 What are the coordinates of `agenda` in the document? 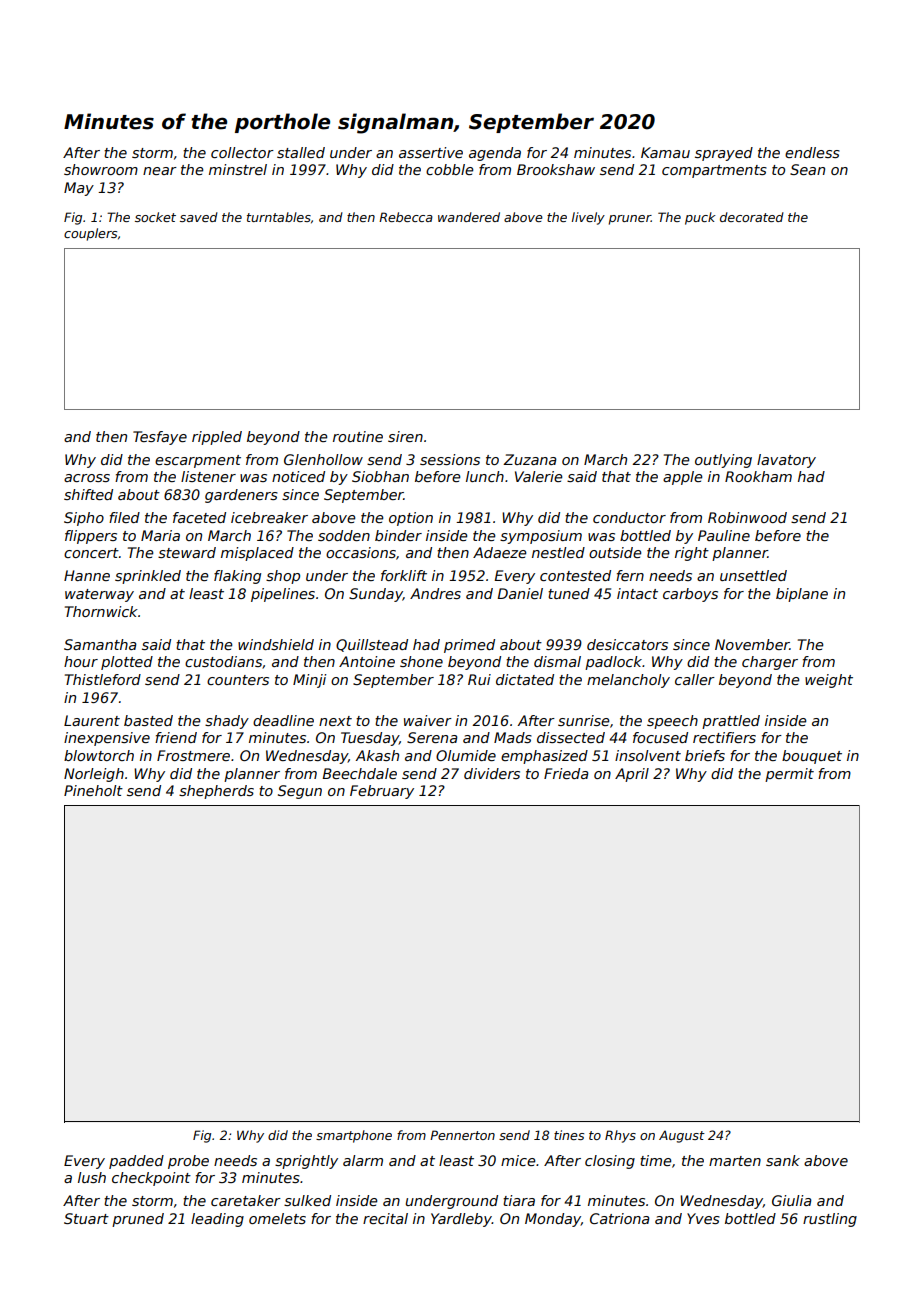 It's located at (495, 154).
